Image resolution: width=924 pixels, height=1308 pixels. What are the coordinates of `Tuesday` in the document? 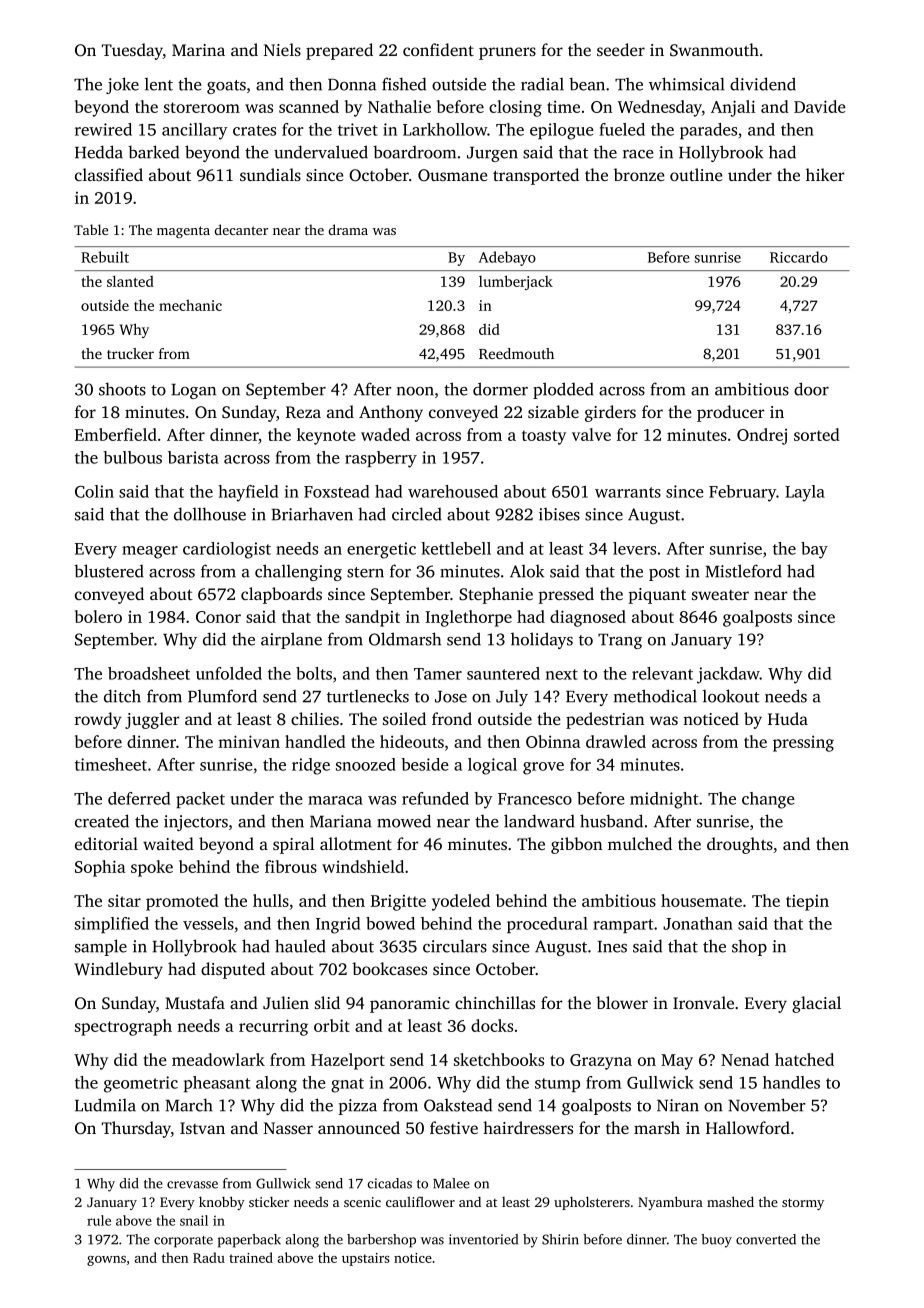 It's located at (132, 51).
